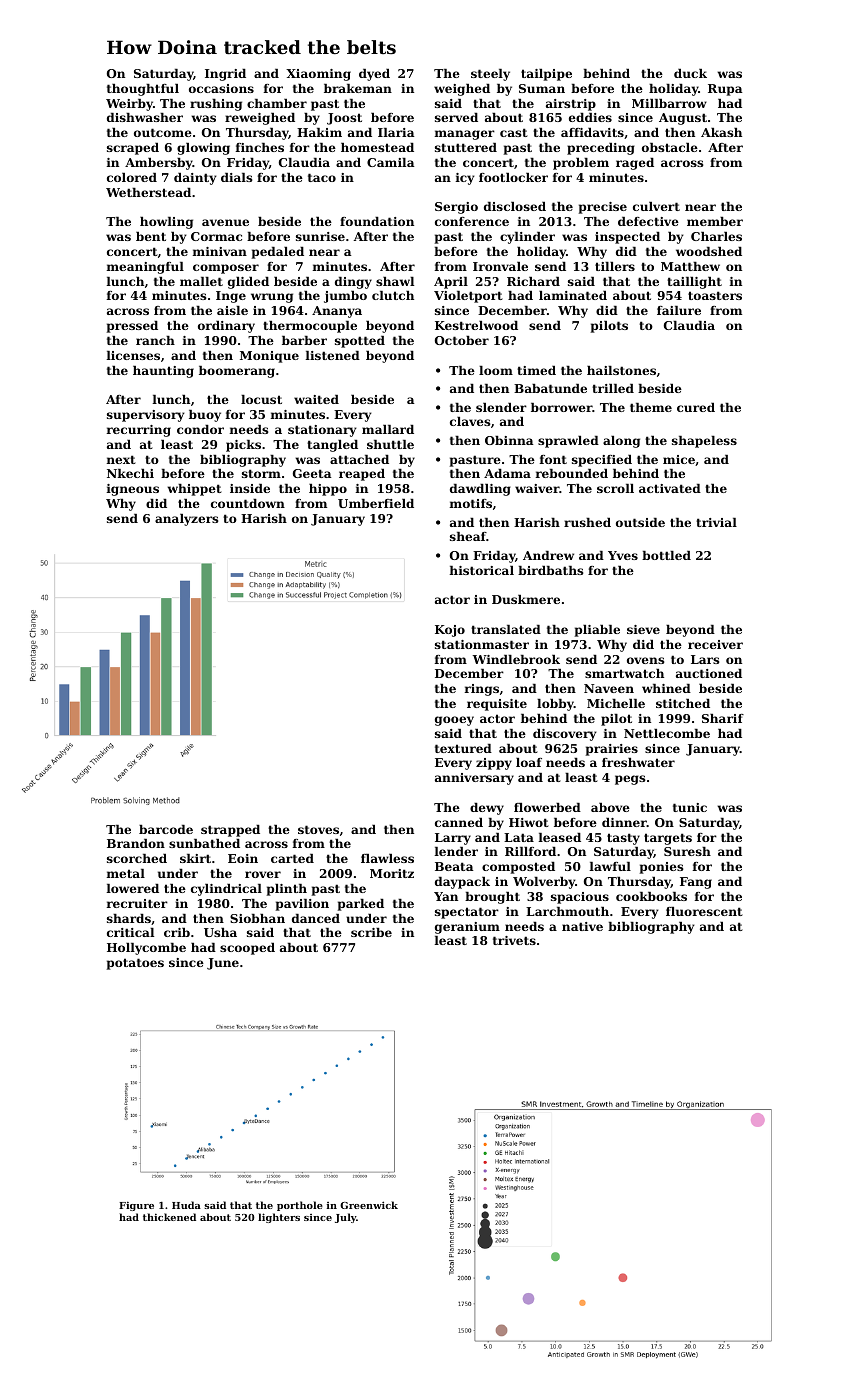 This screenshot has height=1400, width=849. I want to click on shapeless, so click(704, 442).
